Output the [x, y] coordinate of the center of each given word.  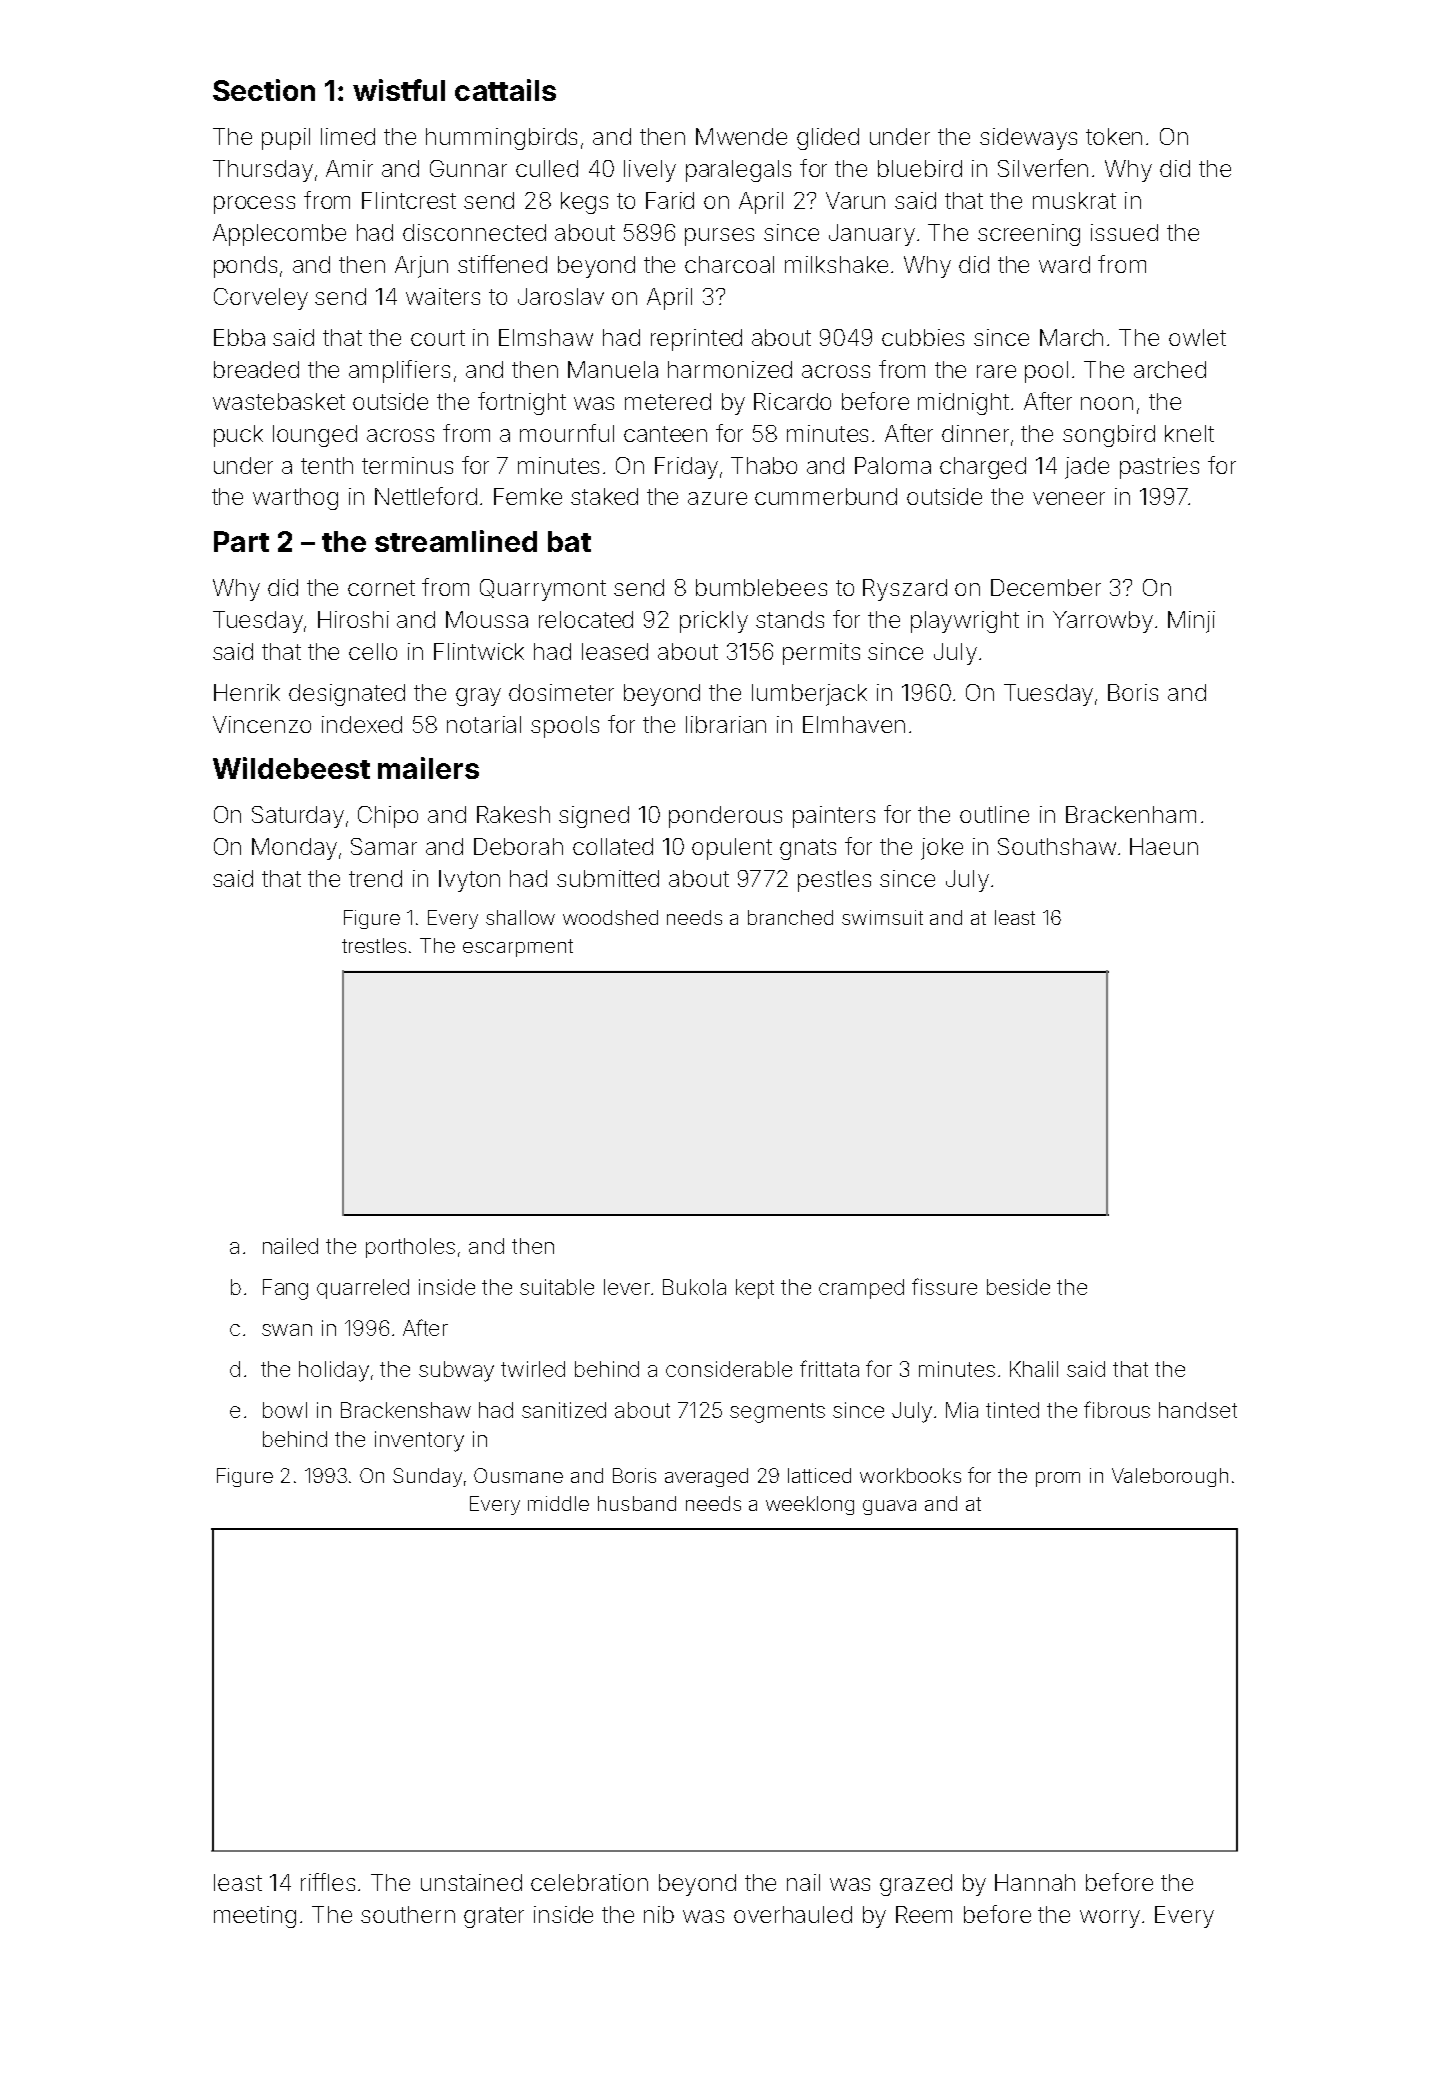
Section [264, 90]
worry [1110, 1919]
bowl [285, 1410]
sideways [1028, 139]
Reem [924, 1914]
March [1071, 337]
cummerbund [826, 496]
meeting [255, 1917]
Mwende [741, 136]
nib [659, 1914]
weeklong [810, 1505]
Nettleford [426, 496]
